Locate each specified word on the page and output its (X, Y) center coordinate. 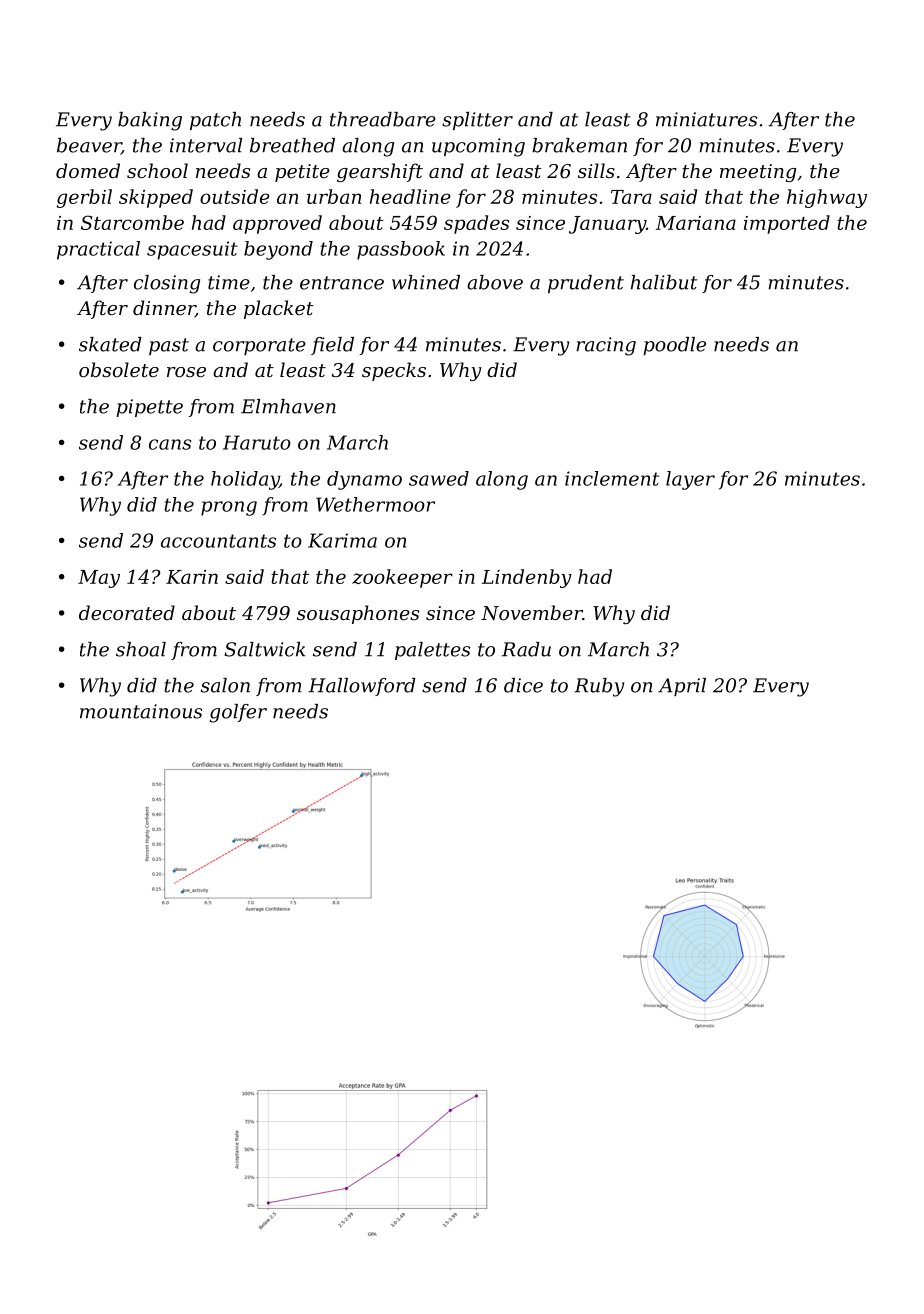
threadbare (383, 119)
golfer (238, 713)
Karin (192, 577)
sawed (439, 478)
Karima (342, 540)
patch (215, 121)
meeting (758, 173)
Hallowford (362, 687)
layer (690, 480)
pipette (149, 408)
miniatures (706, 119)
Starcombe (132, 222)
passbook (401, 250)
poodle (674, 346)
